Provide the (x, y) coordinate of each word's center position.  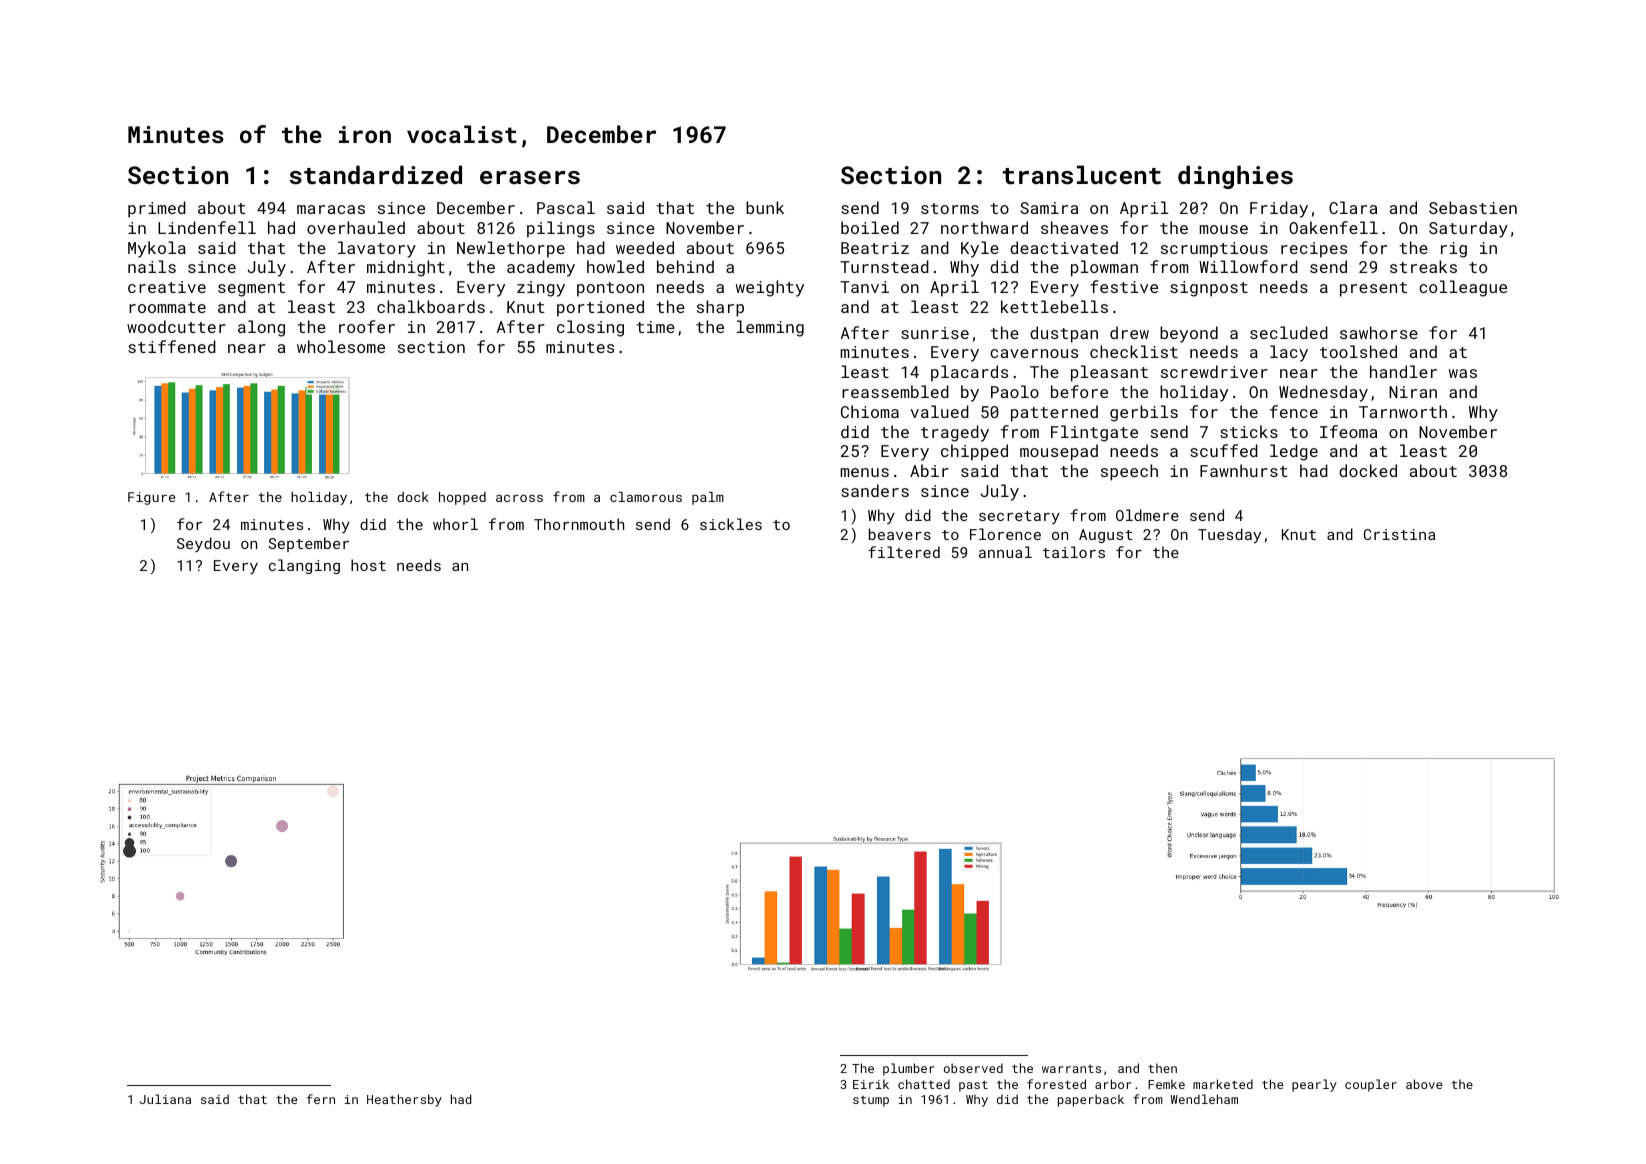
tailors (1074, 552)
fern (321, 1099)
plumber (908, 1069)
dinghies (1235, 177)
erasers (530, 177)
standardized (376, 174)
